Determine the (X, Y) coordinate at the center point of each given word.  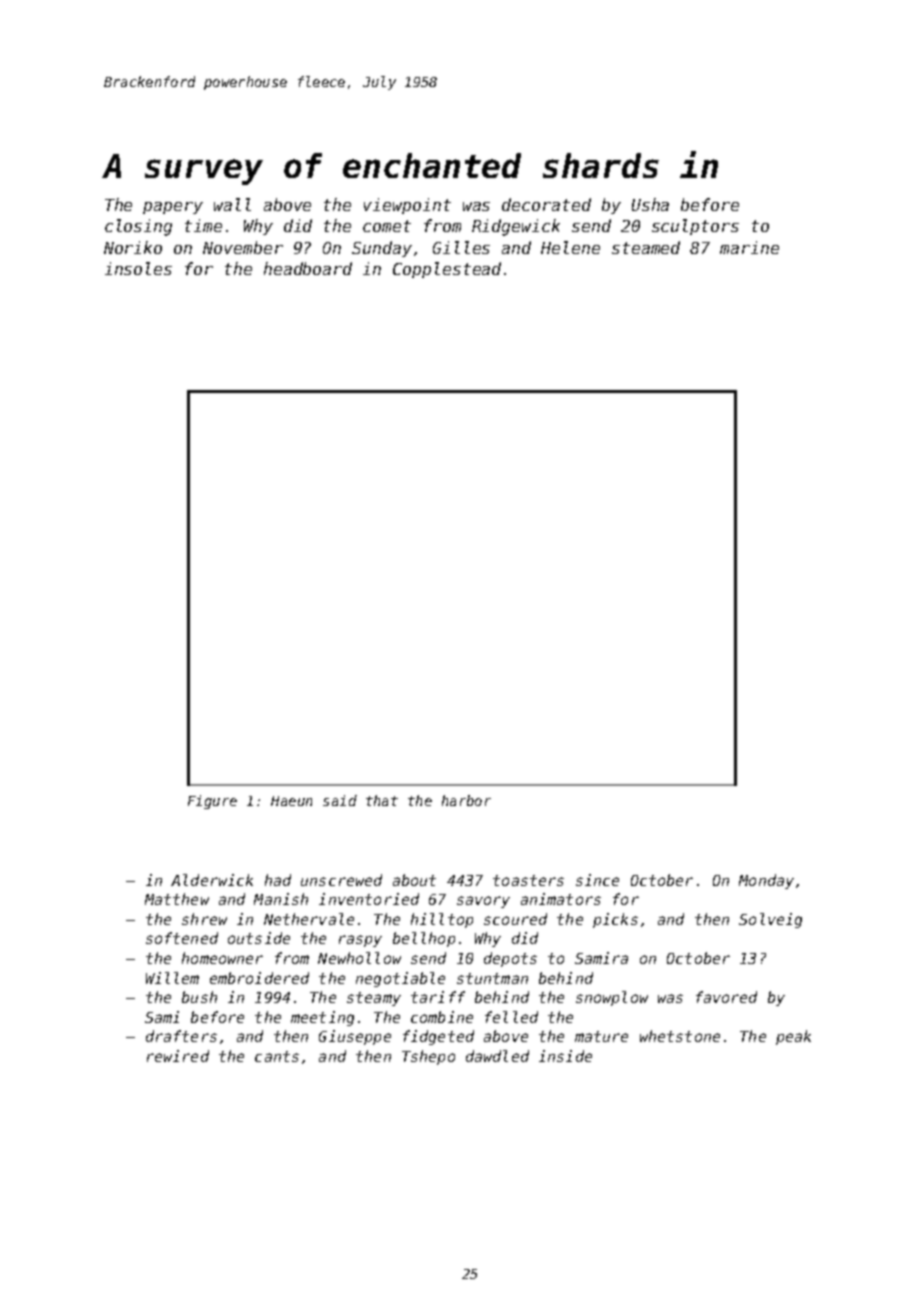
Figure (212, 802)
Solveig (770, 920)
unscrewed (341, 880)
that (382, 800)
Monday (766, 881)
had (278, 880)
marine (749, 247)
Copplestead (447, 270)
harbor (466, 800)
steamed (646, 247)
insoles (138, 268)
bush (199, 997)
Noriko (133, 247)
